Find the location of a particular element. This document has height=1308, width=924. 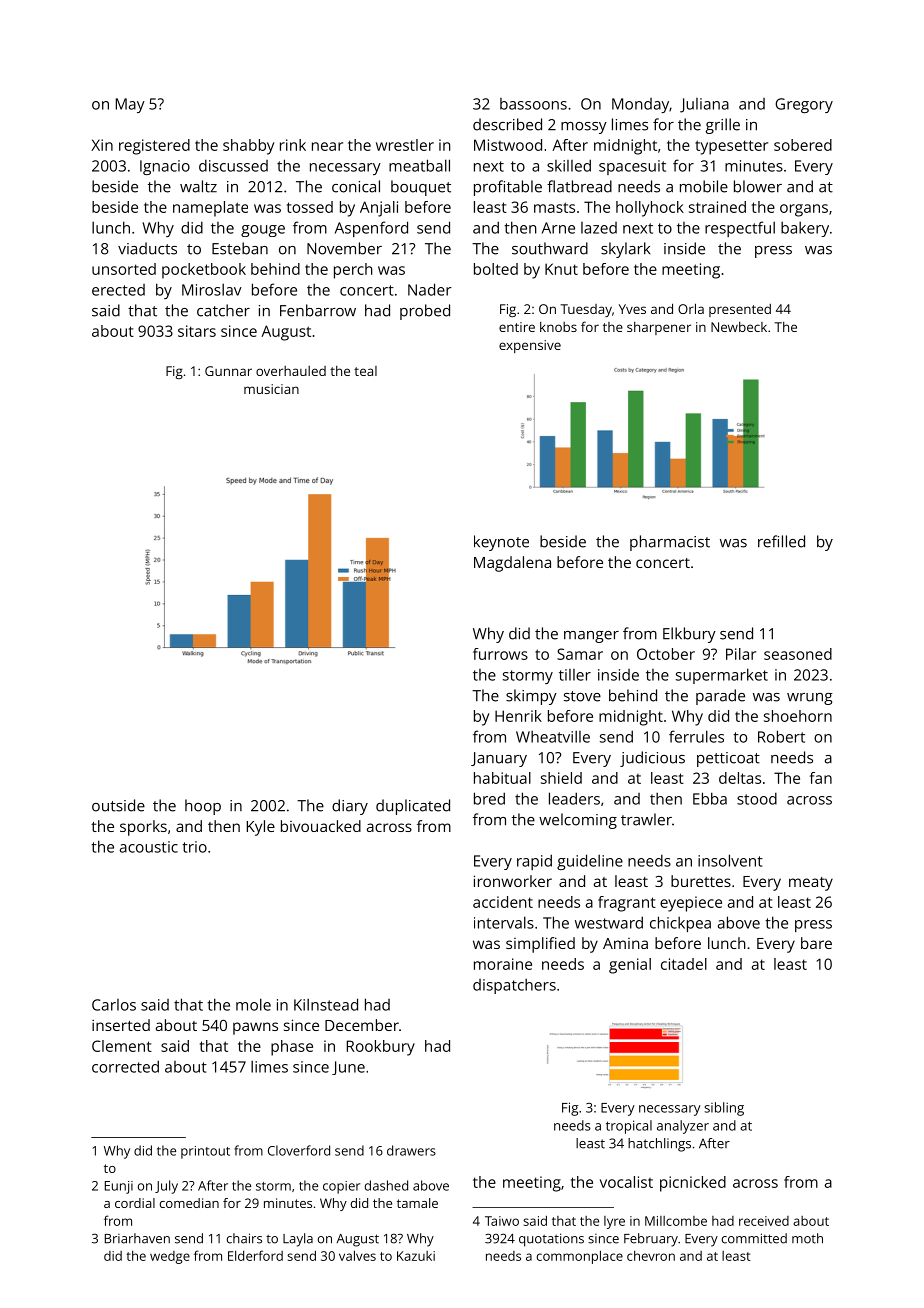

chairs is located at coordinates (244, 1238).
